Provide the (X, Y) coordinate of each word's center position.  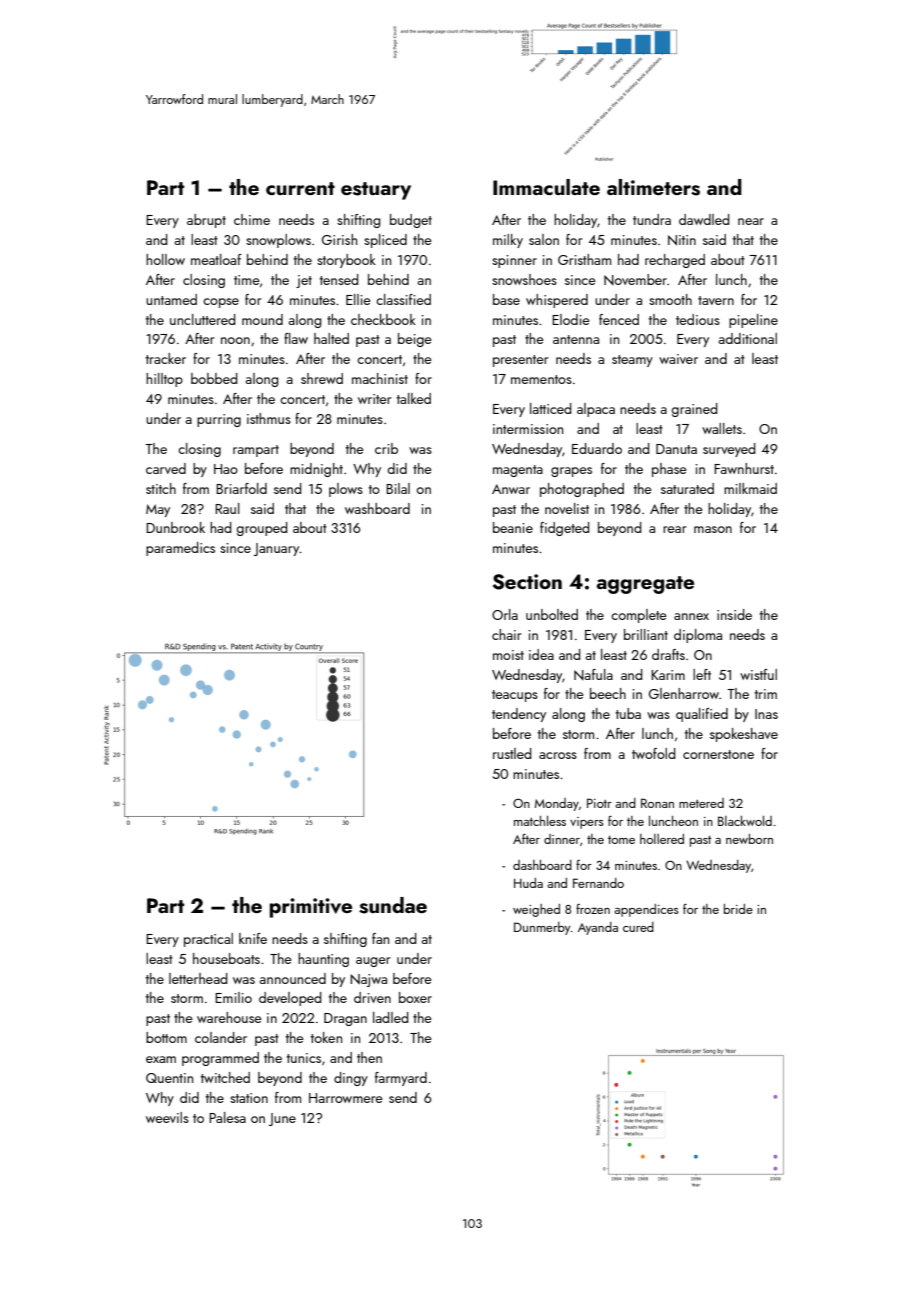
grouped (262, 529)
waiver (678, 359)
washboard (377, 508)
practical (208, 940)
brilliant (646, 634)
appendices (646, 910)
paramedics (180, 549)
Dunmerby (542, 928)
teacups (515, 696)
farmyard (401, 1079)
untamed (171, 299)
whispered (557, 301)
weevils (167, 1117)
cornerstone (718, 754)
